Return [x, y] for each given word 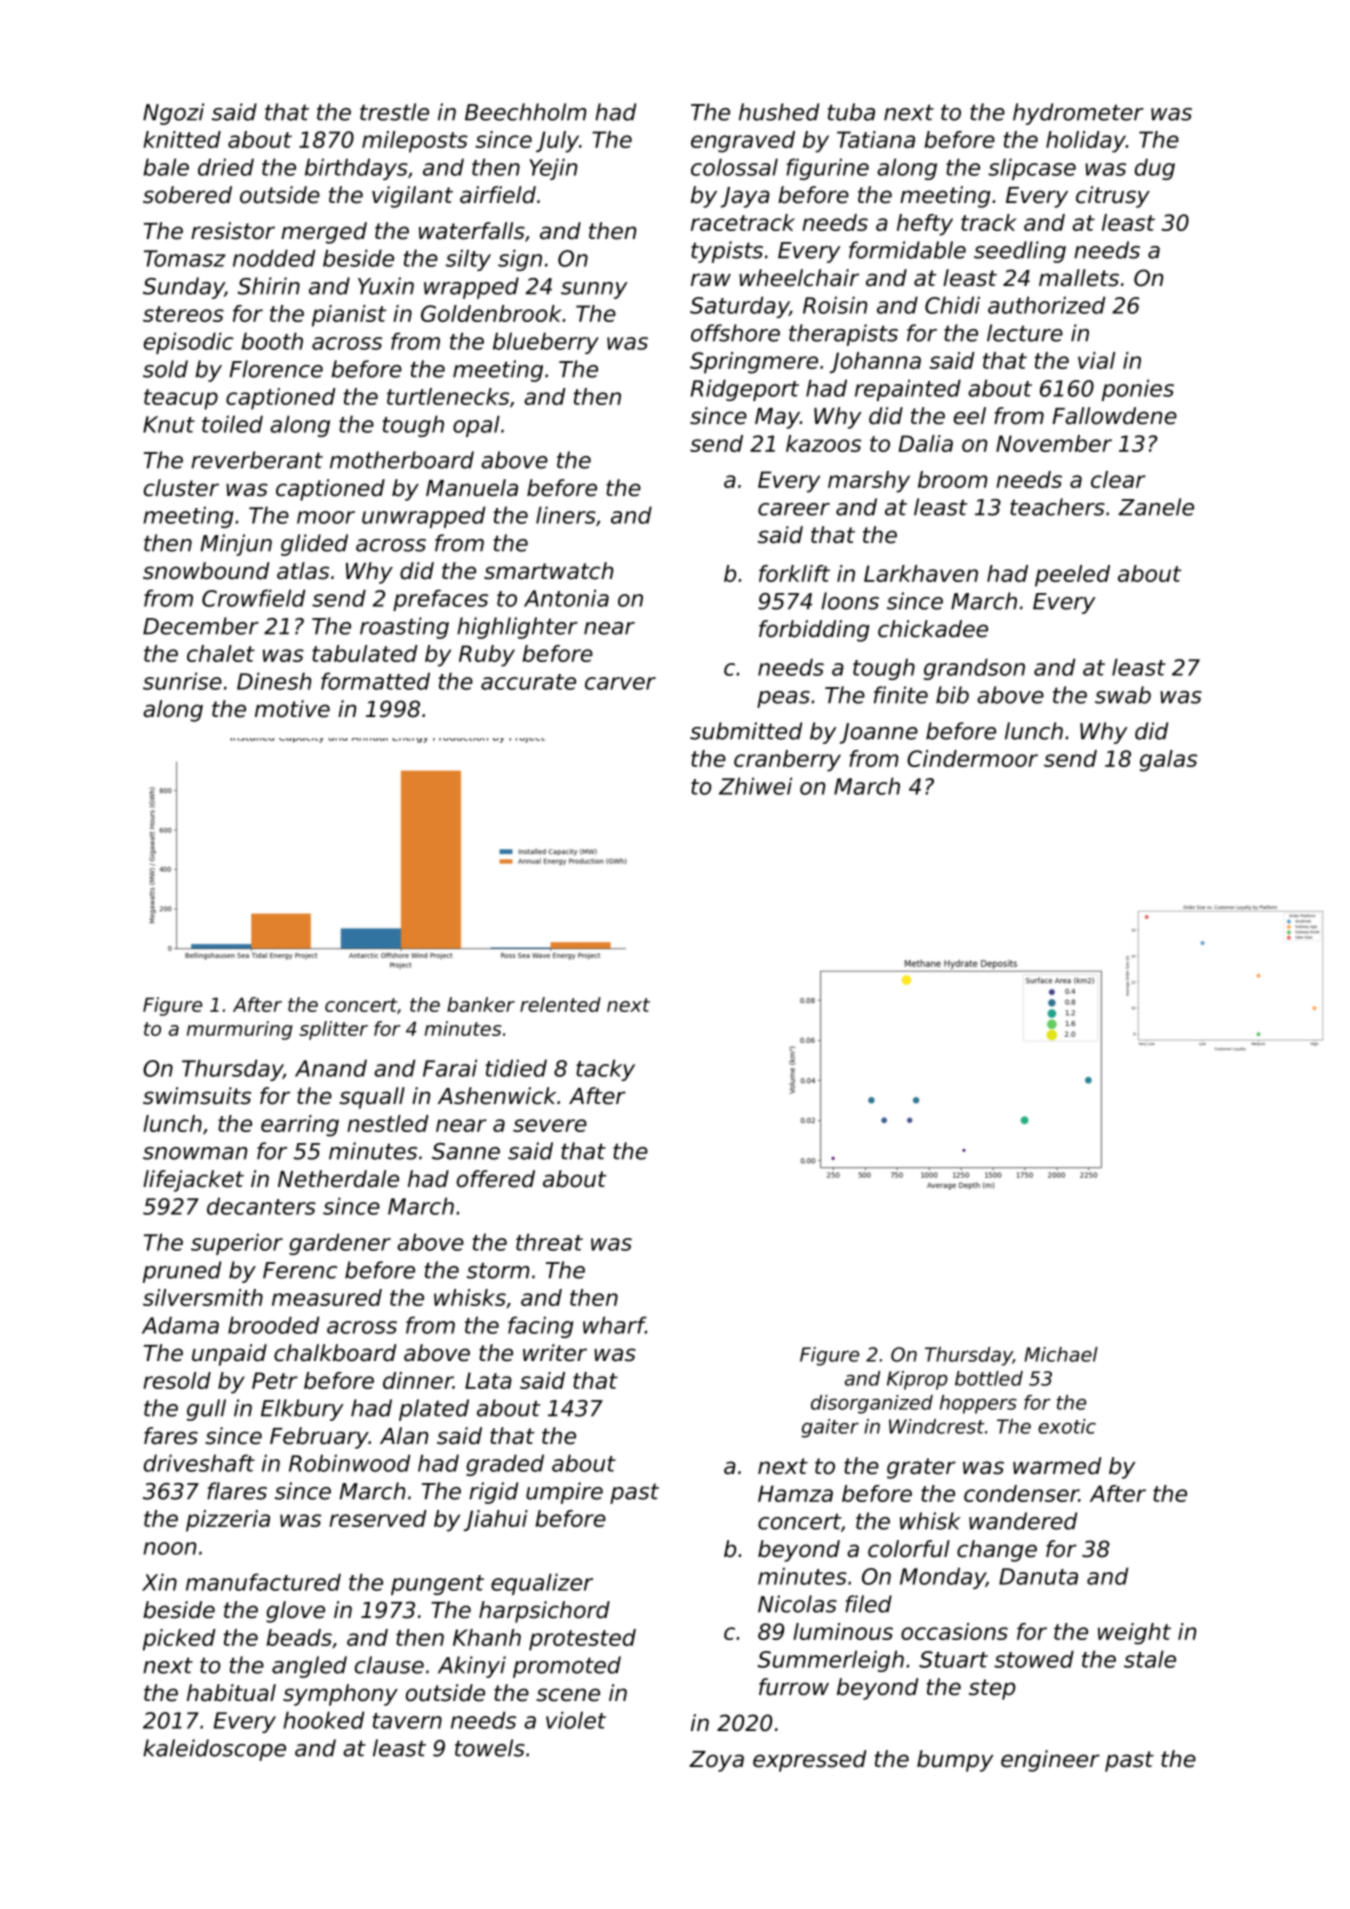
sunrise [182, 681]
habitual [231, 1693]
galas [1168, 761]
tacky [605, 1070]
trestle [394, 112]
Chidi [952, 305]
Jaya [745, 197]
